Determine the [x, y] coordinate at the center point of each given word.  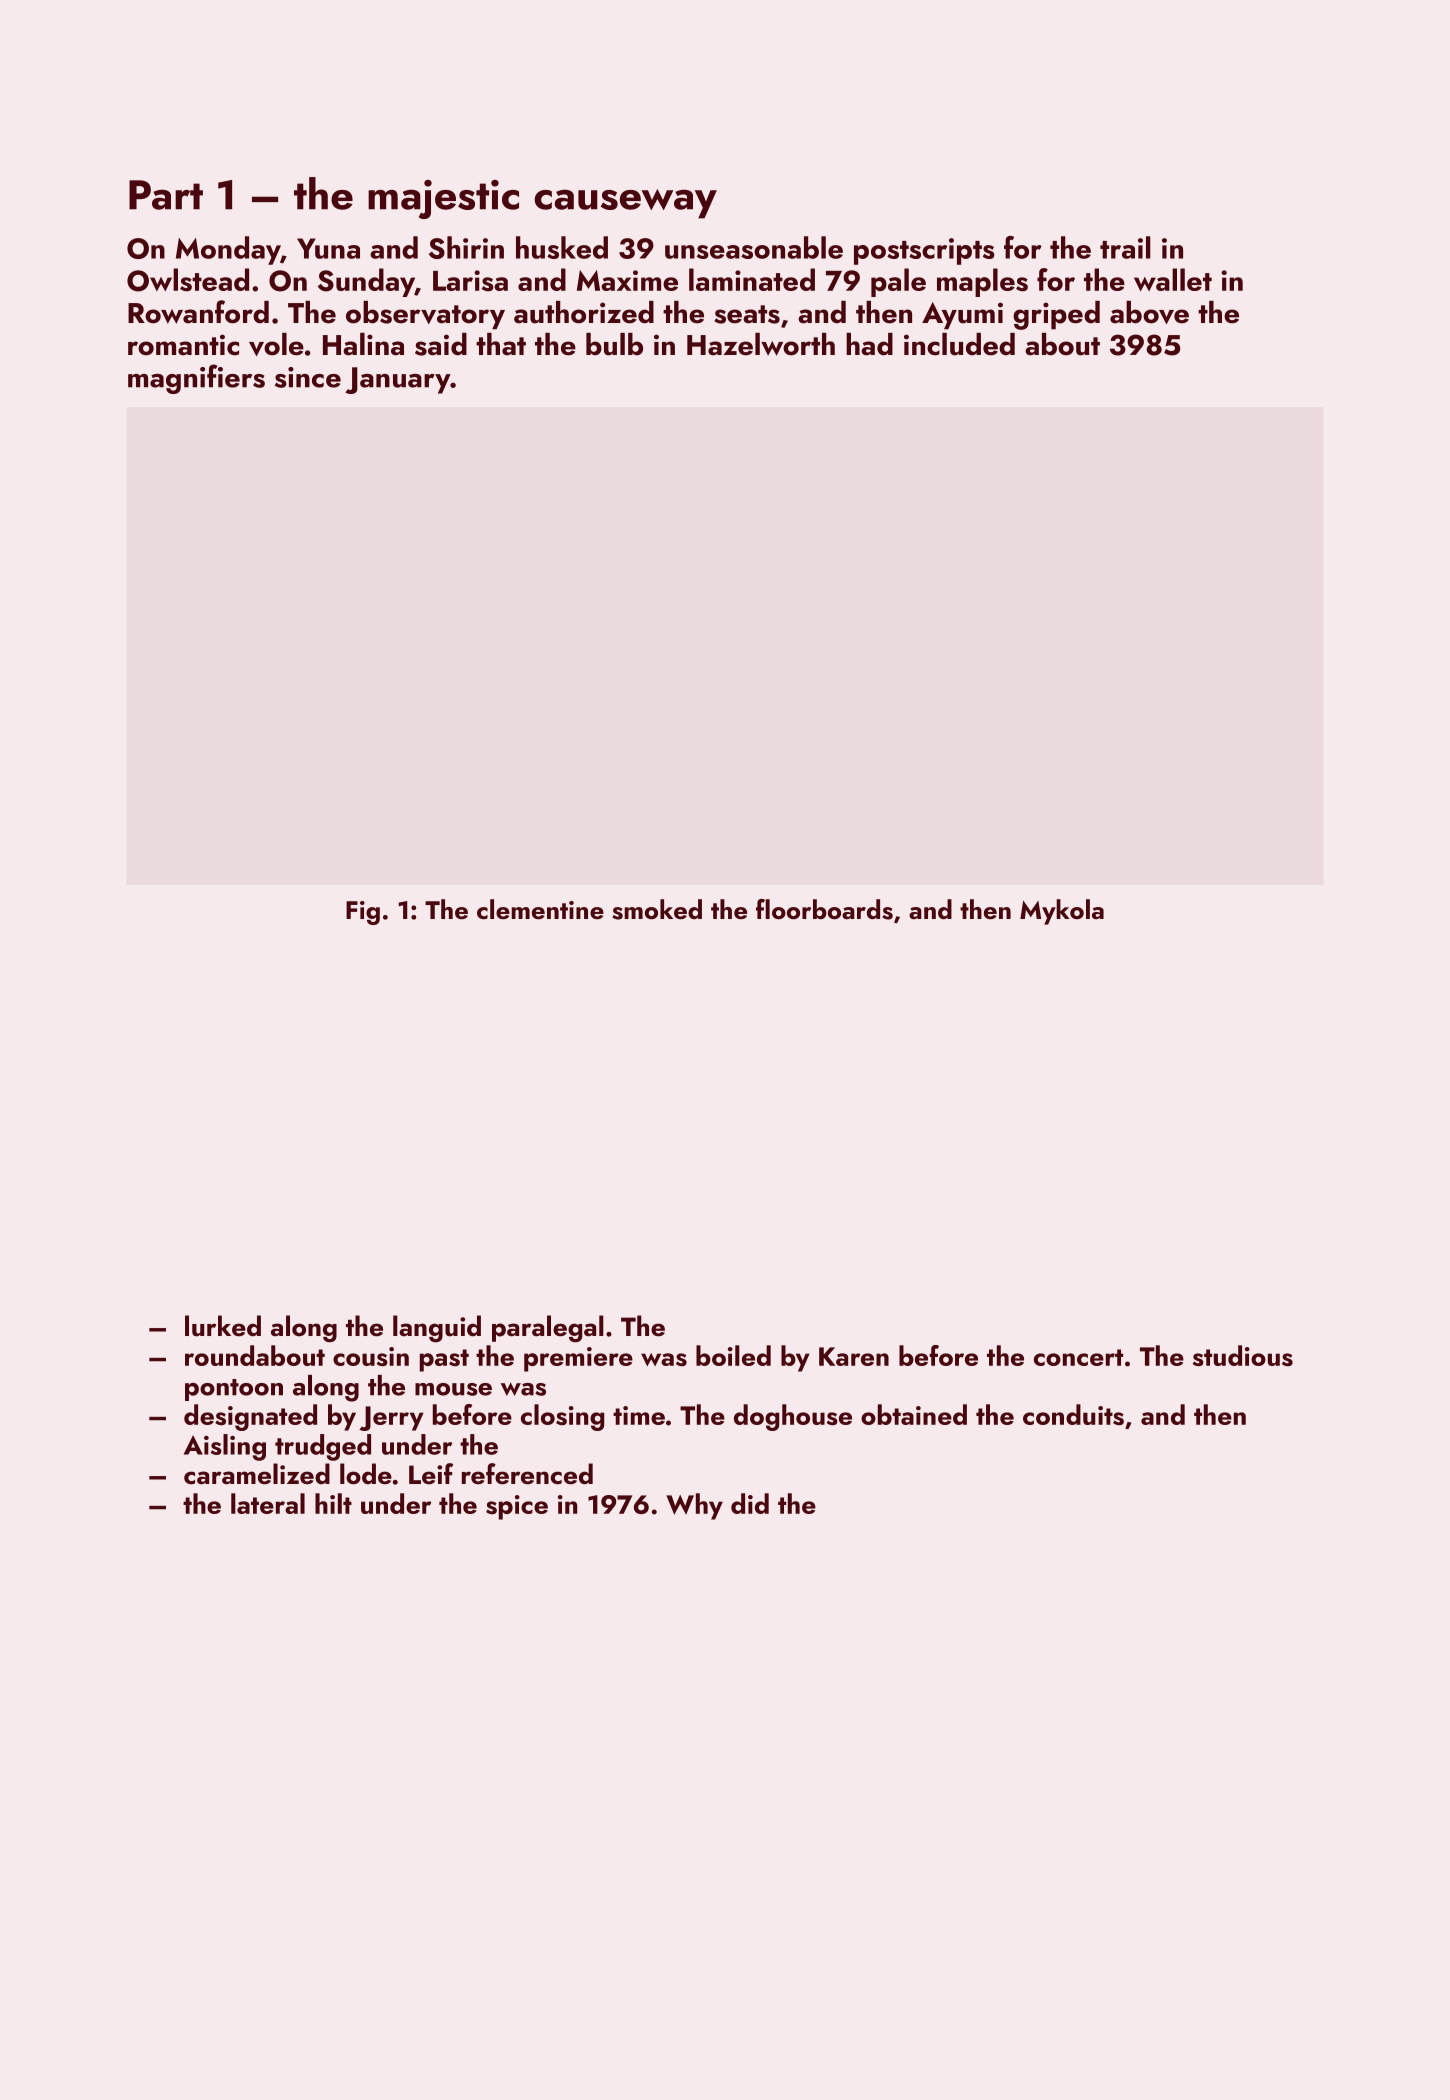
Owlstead [188, 280]
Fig [363, 913]
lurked [223, 1326]
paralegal [548, 1329]
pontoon [234, 1390]
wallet [1173, 279]
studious [1243, 1355]
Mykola [1062, 912]
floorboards [824, 909]
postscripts [924, 251]
